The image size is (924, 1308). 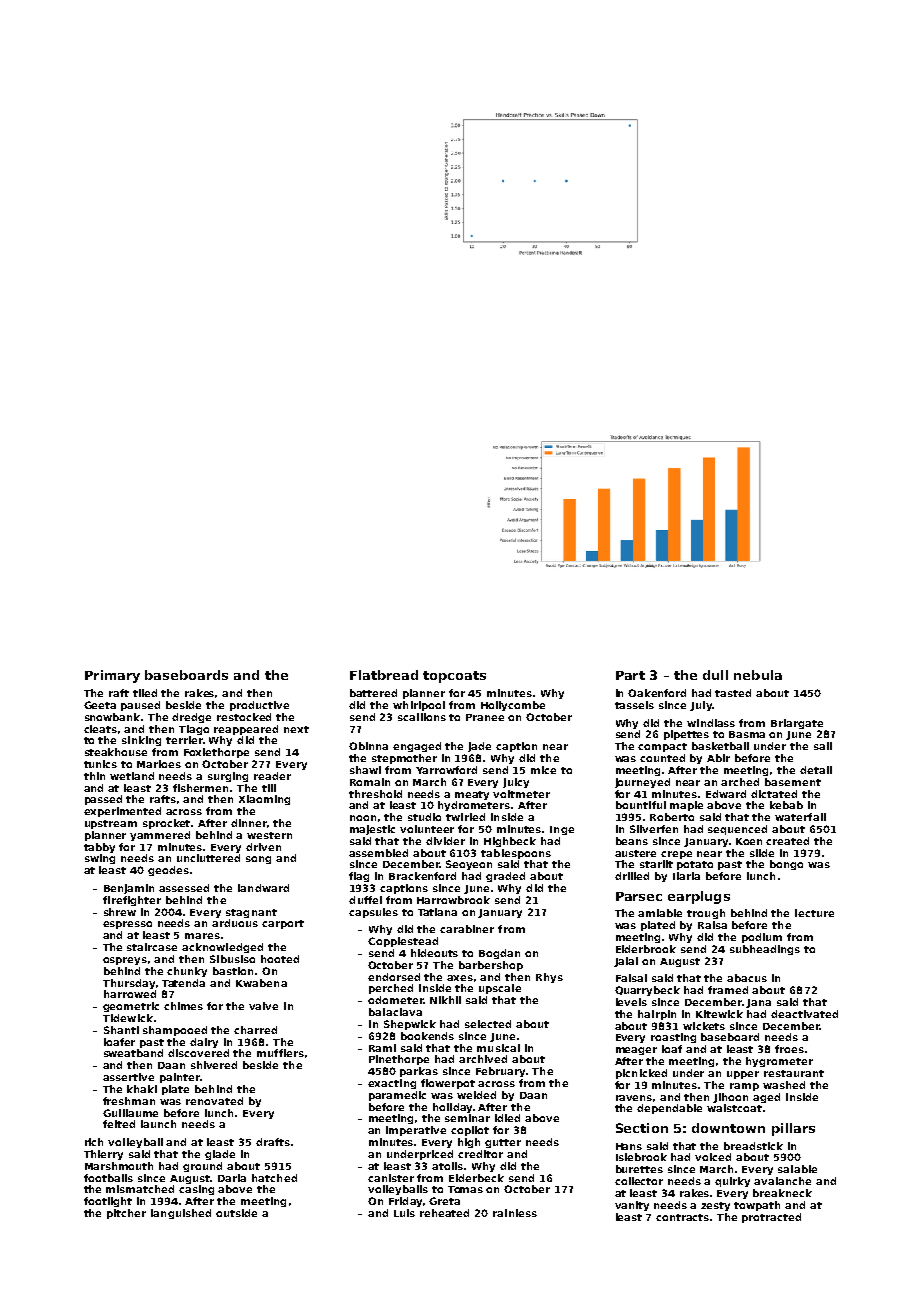 I want to click on footballs, so click(x=108, y=1178).
